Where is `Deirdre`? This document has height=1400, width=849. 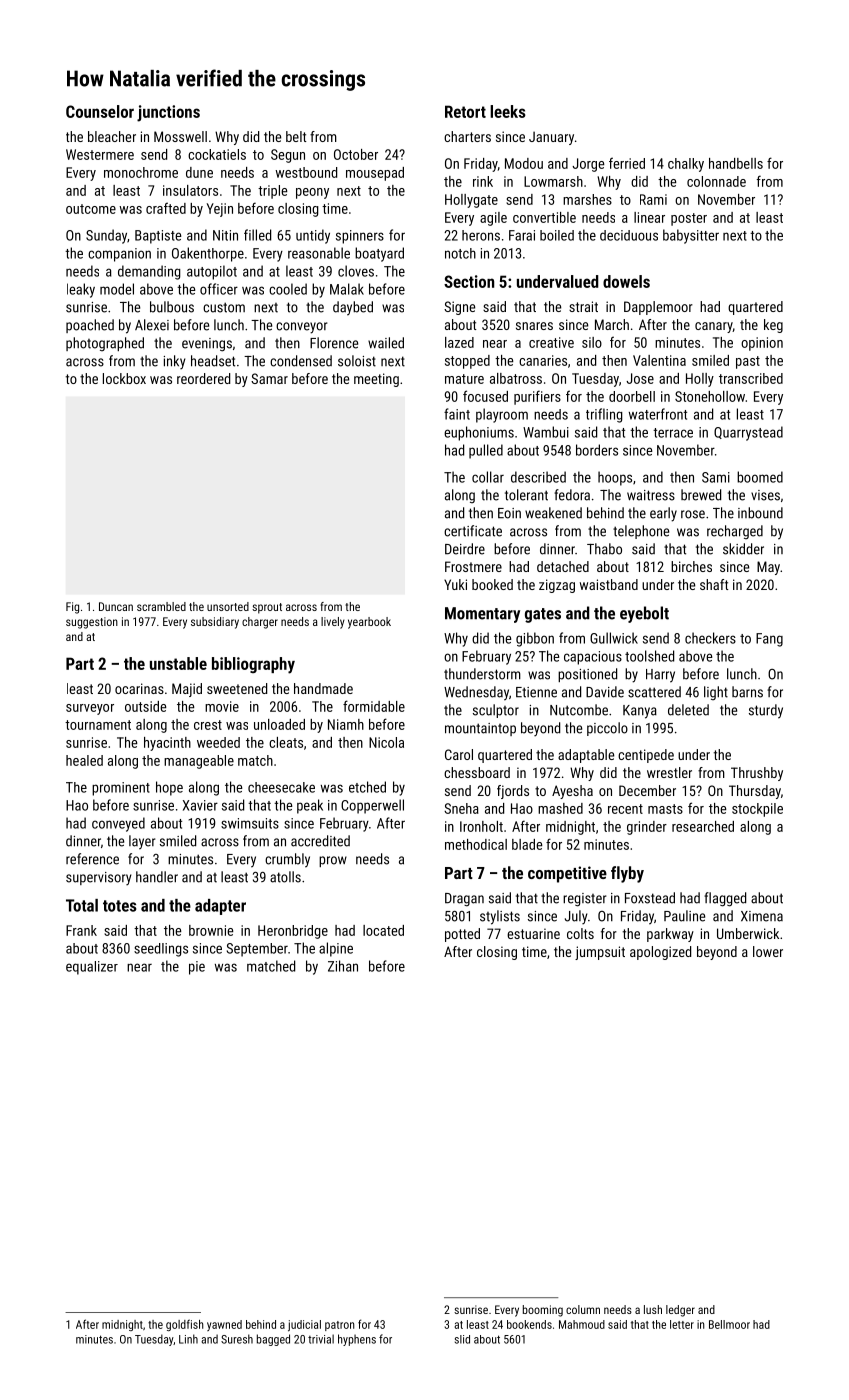
Deirdre is located at coordinates (465, 549).
